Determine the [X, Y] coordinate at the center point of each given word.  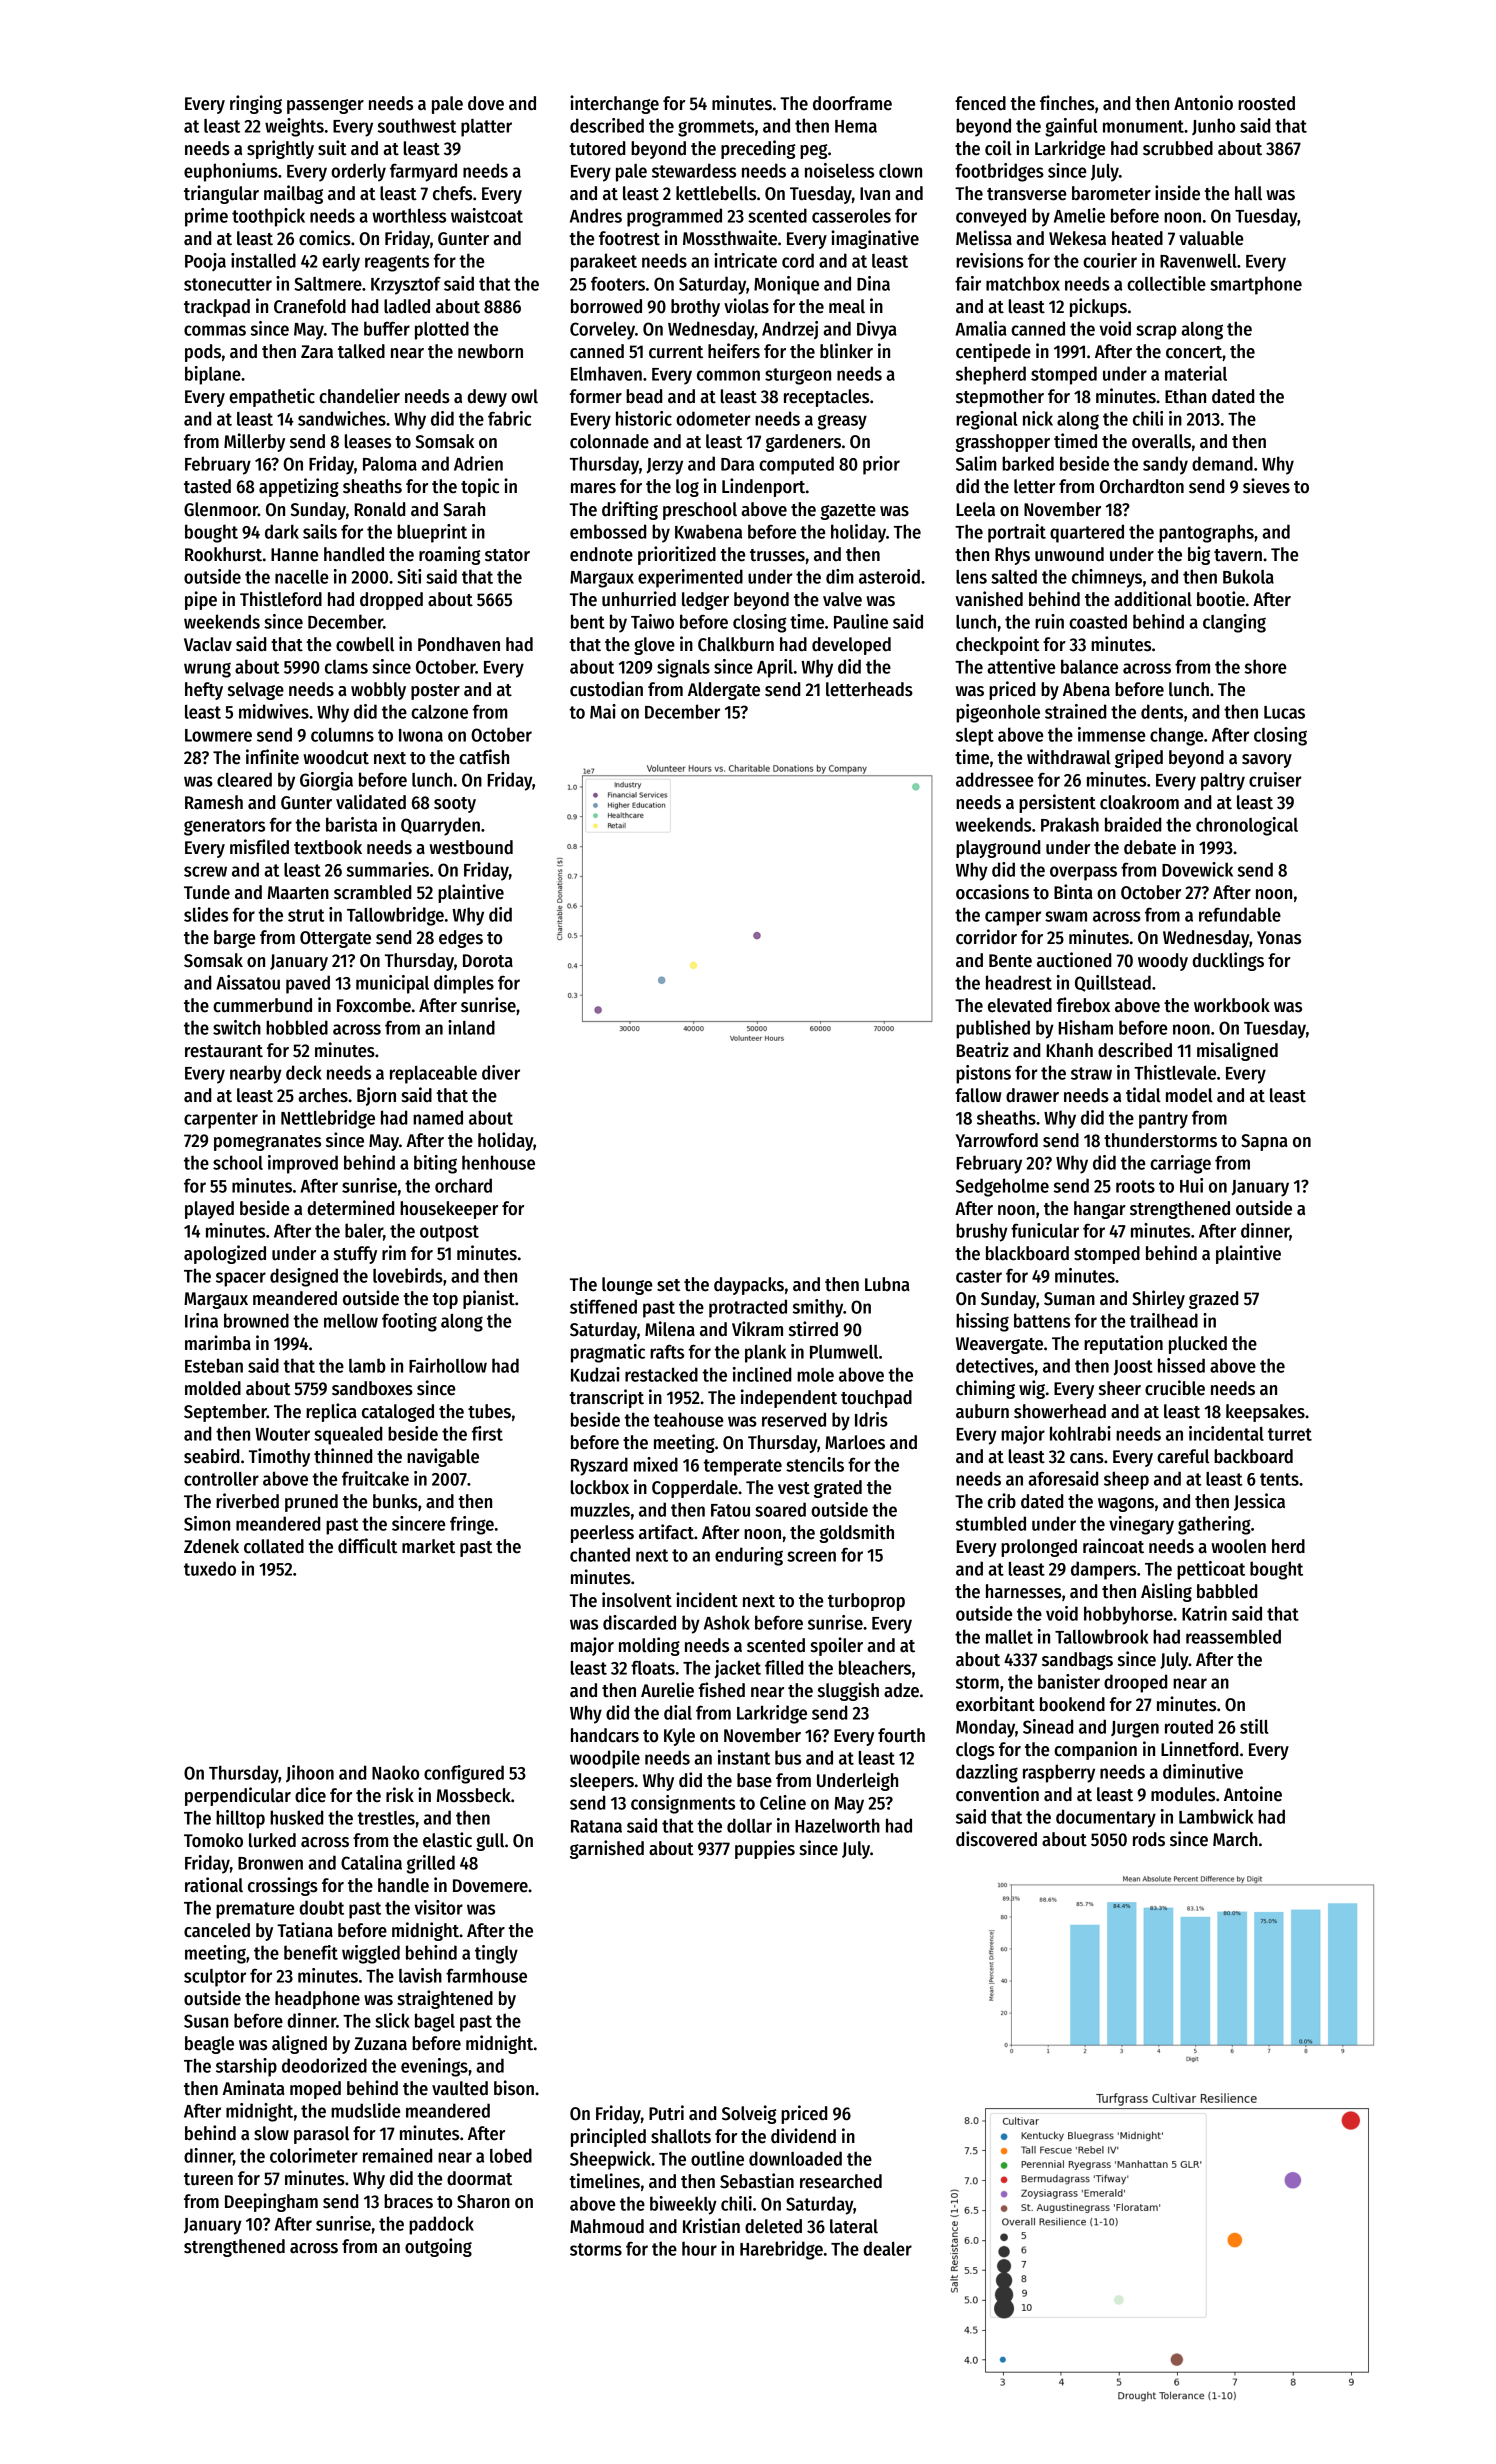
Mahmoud [607, 2226]
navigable [443, 1457]
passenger [325, 106]
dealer [887, 2248]
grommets [716, 128]
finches [1067, 103]
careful [1183, 1456]
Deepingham [271, 2202]
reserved [794, 1419]
